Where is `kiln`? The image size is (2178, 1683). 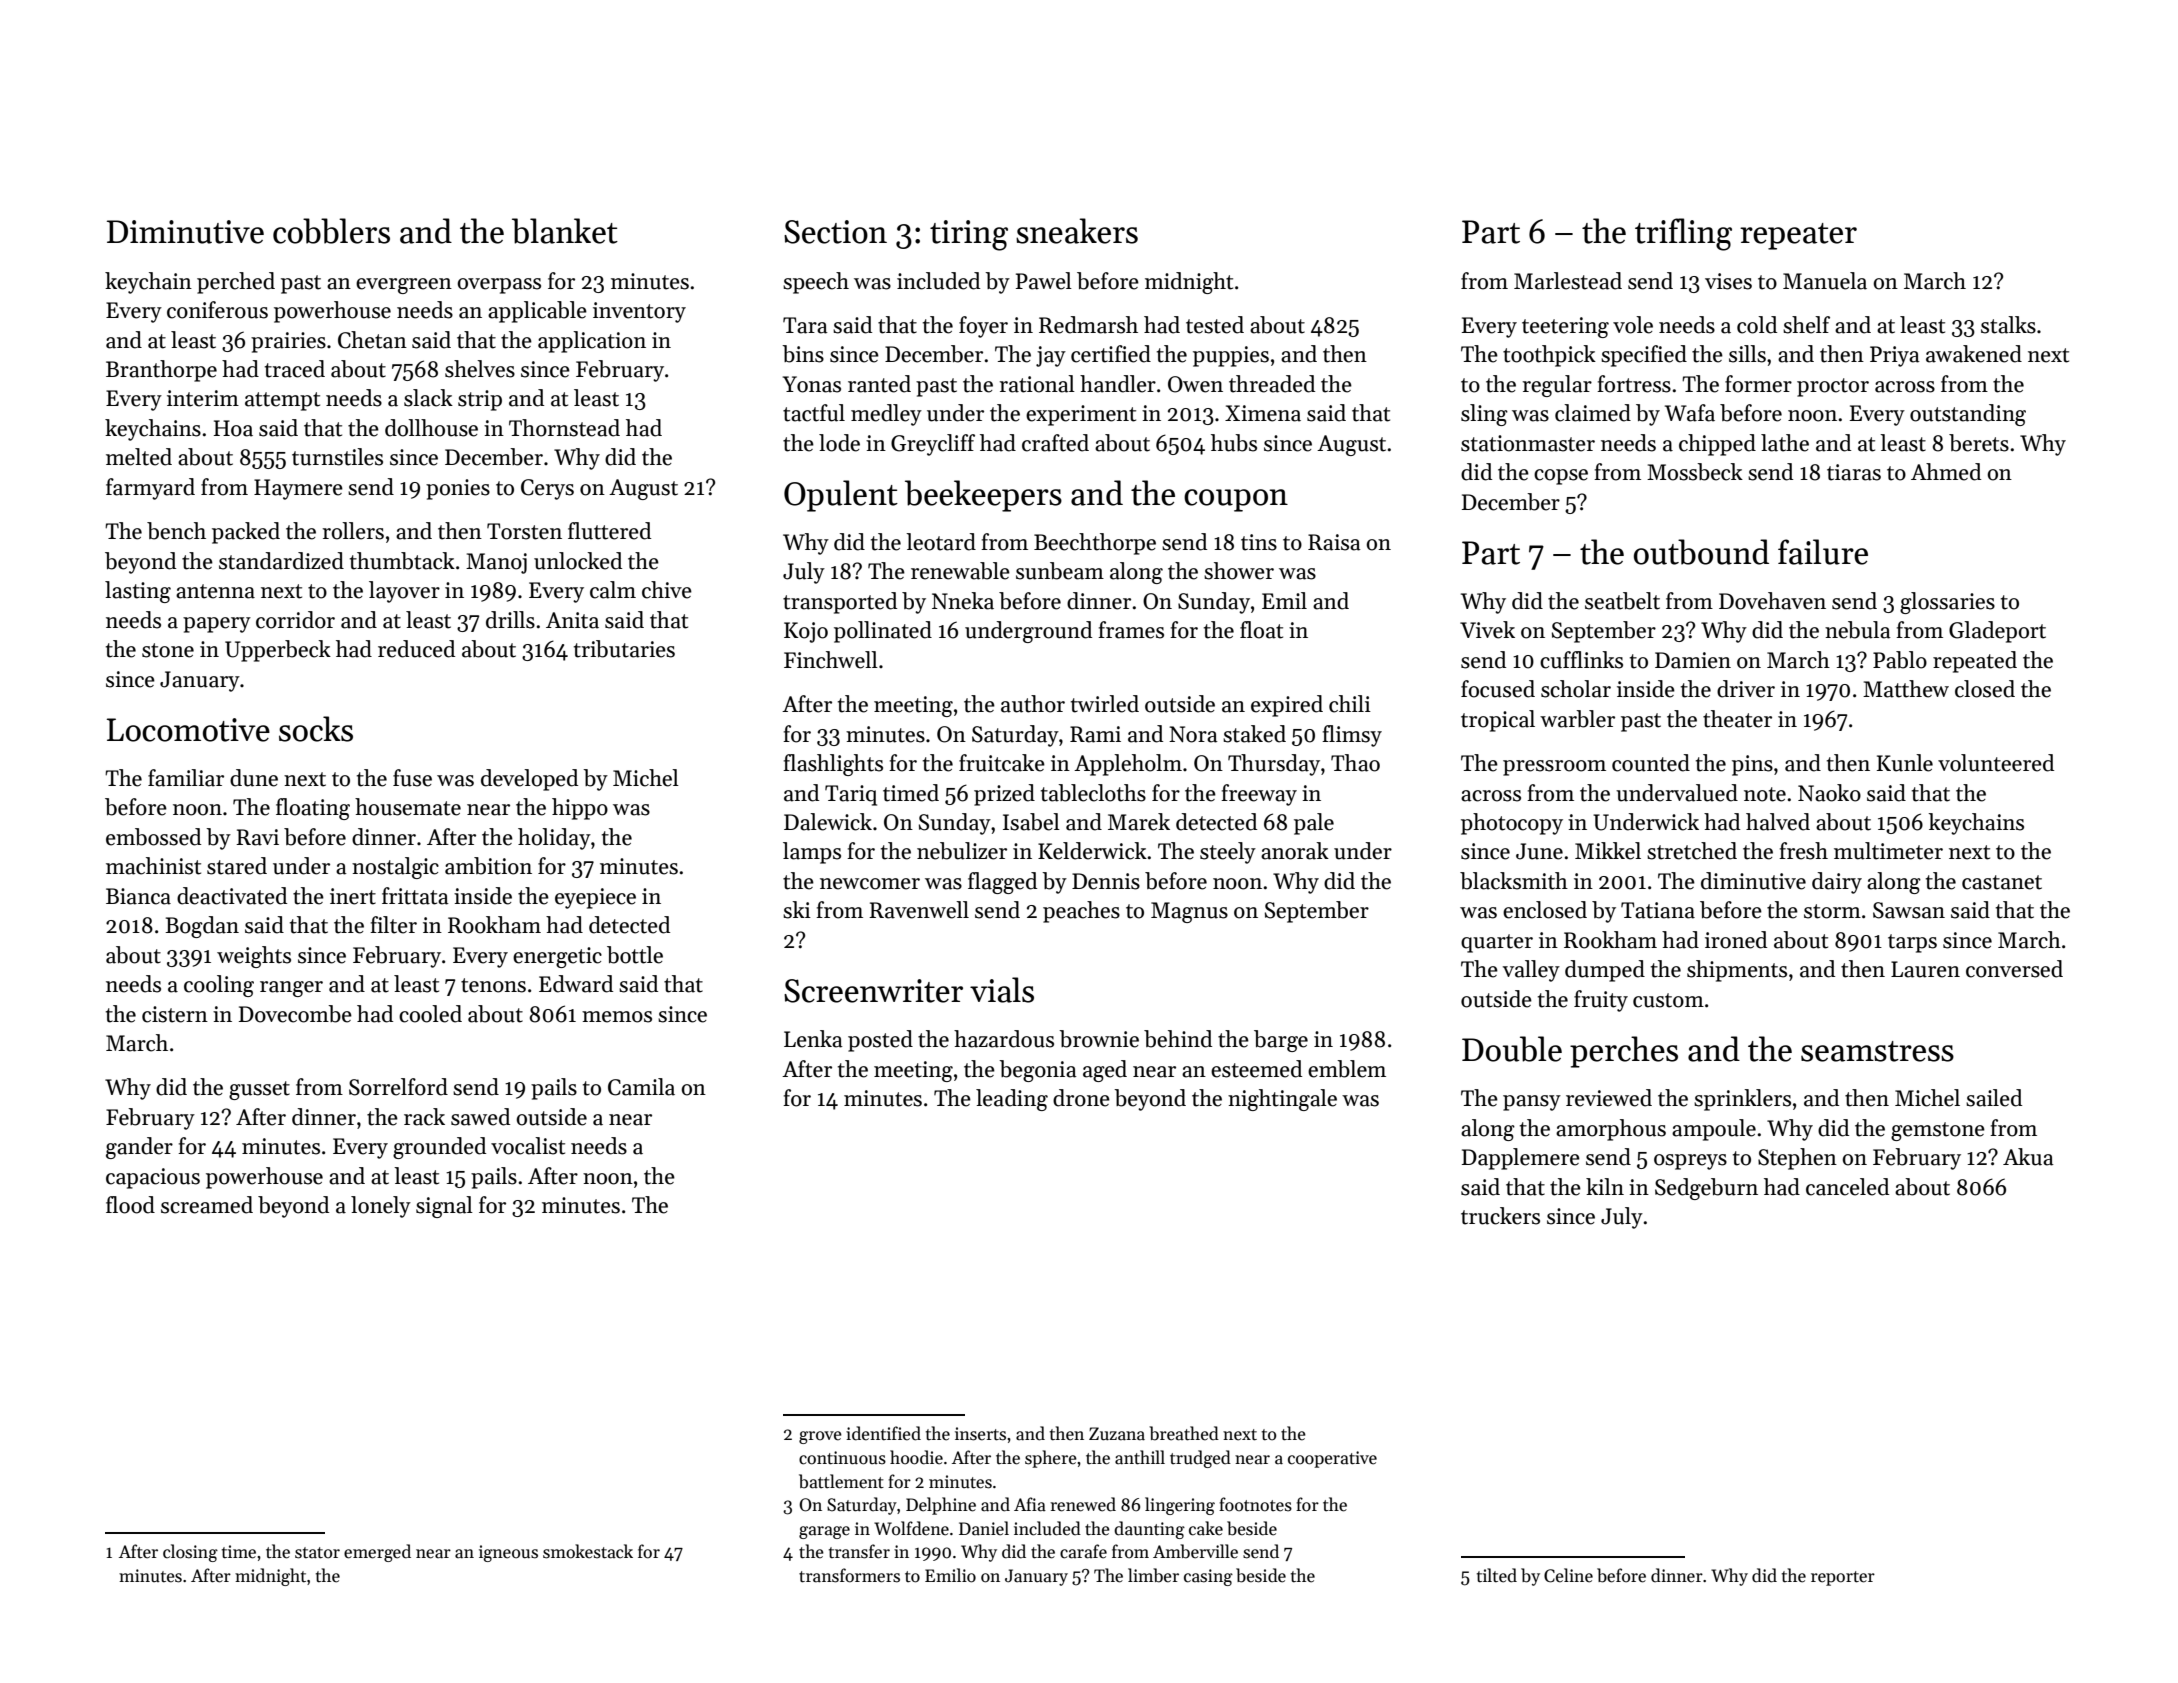
kiln is located at coordinates (1605, 1186).
